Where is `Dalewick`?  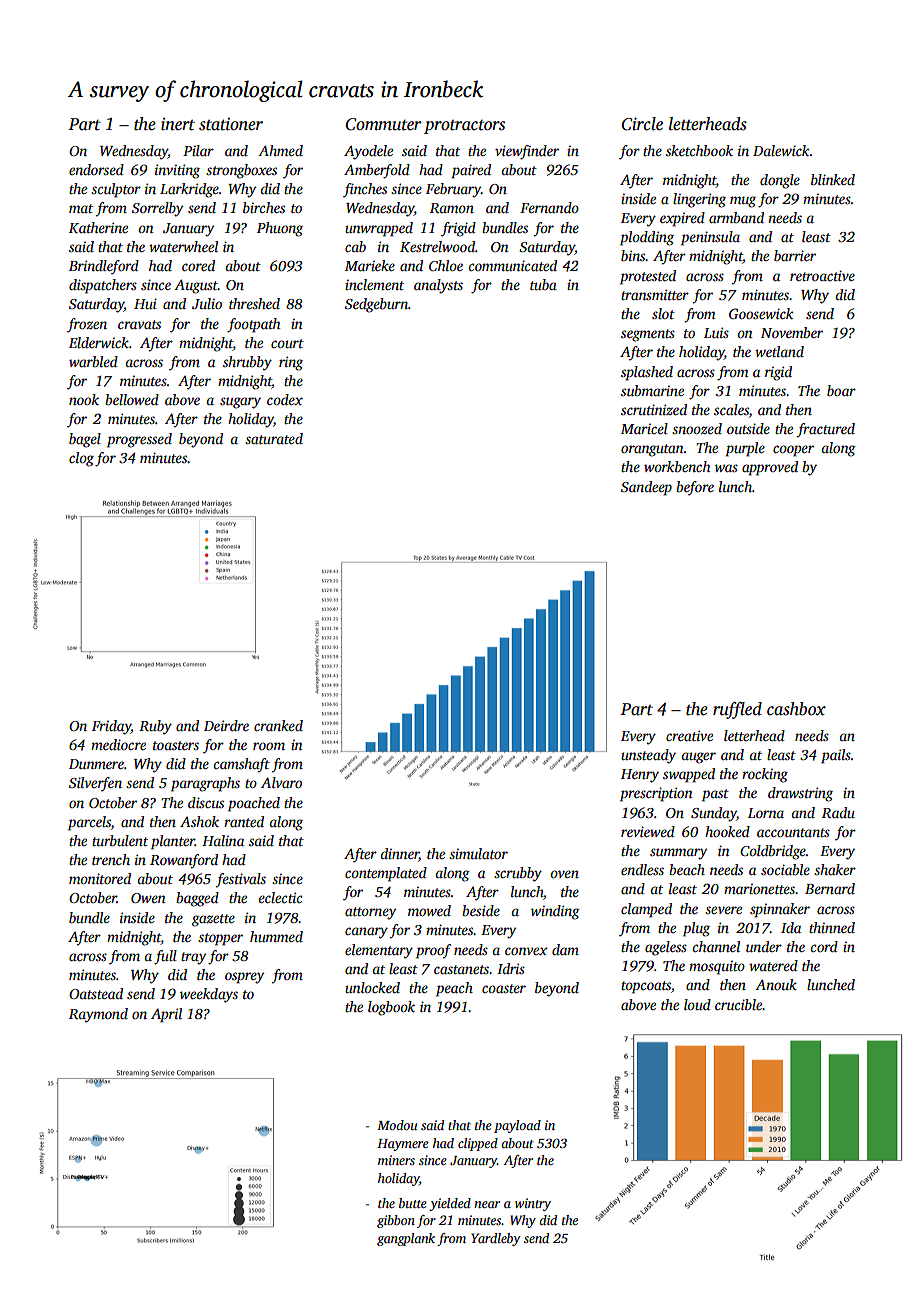
Dalewick is located at coordinates (781, 150).
